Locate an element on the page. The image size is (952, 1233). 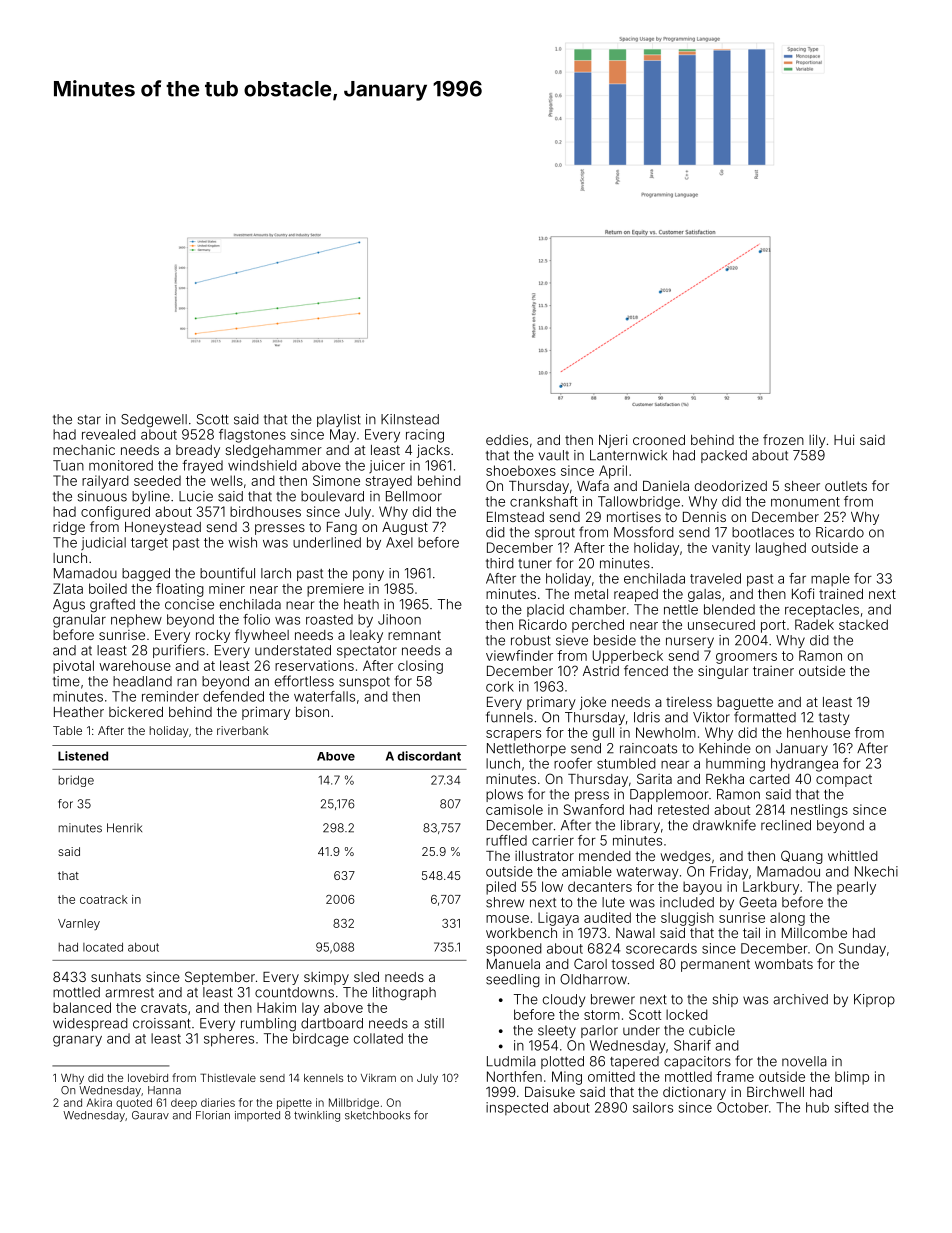
Gaurav is located at coordinates (150, 1115).
